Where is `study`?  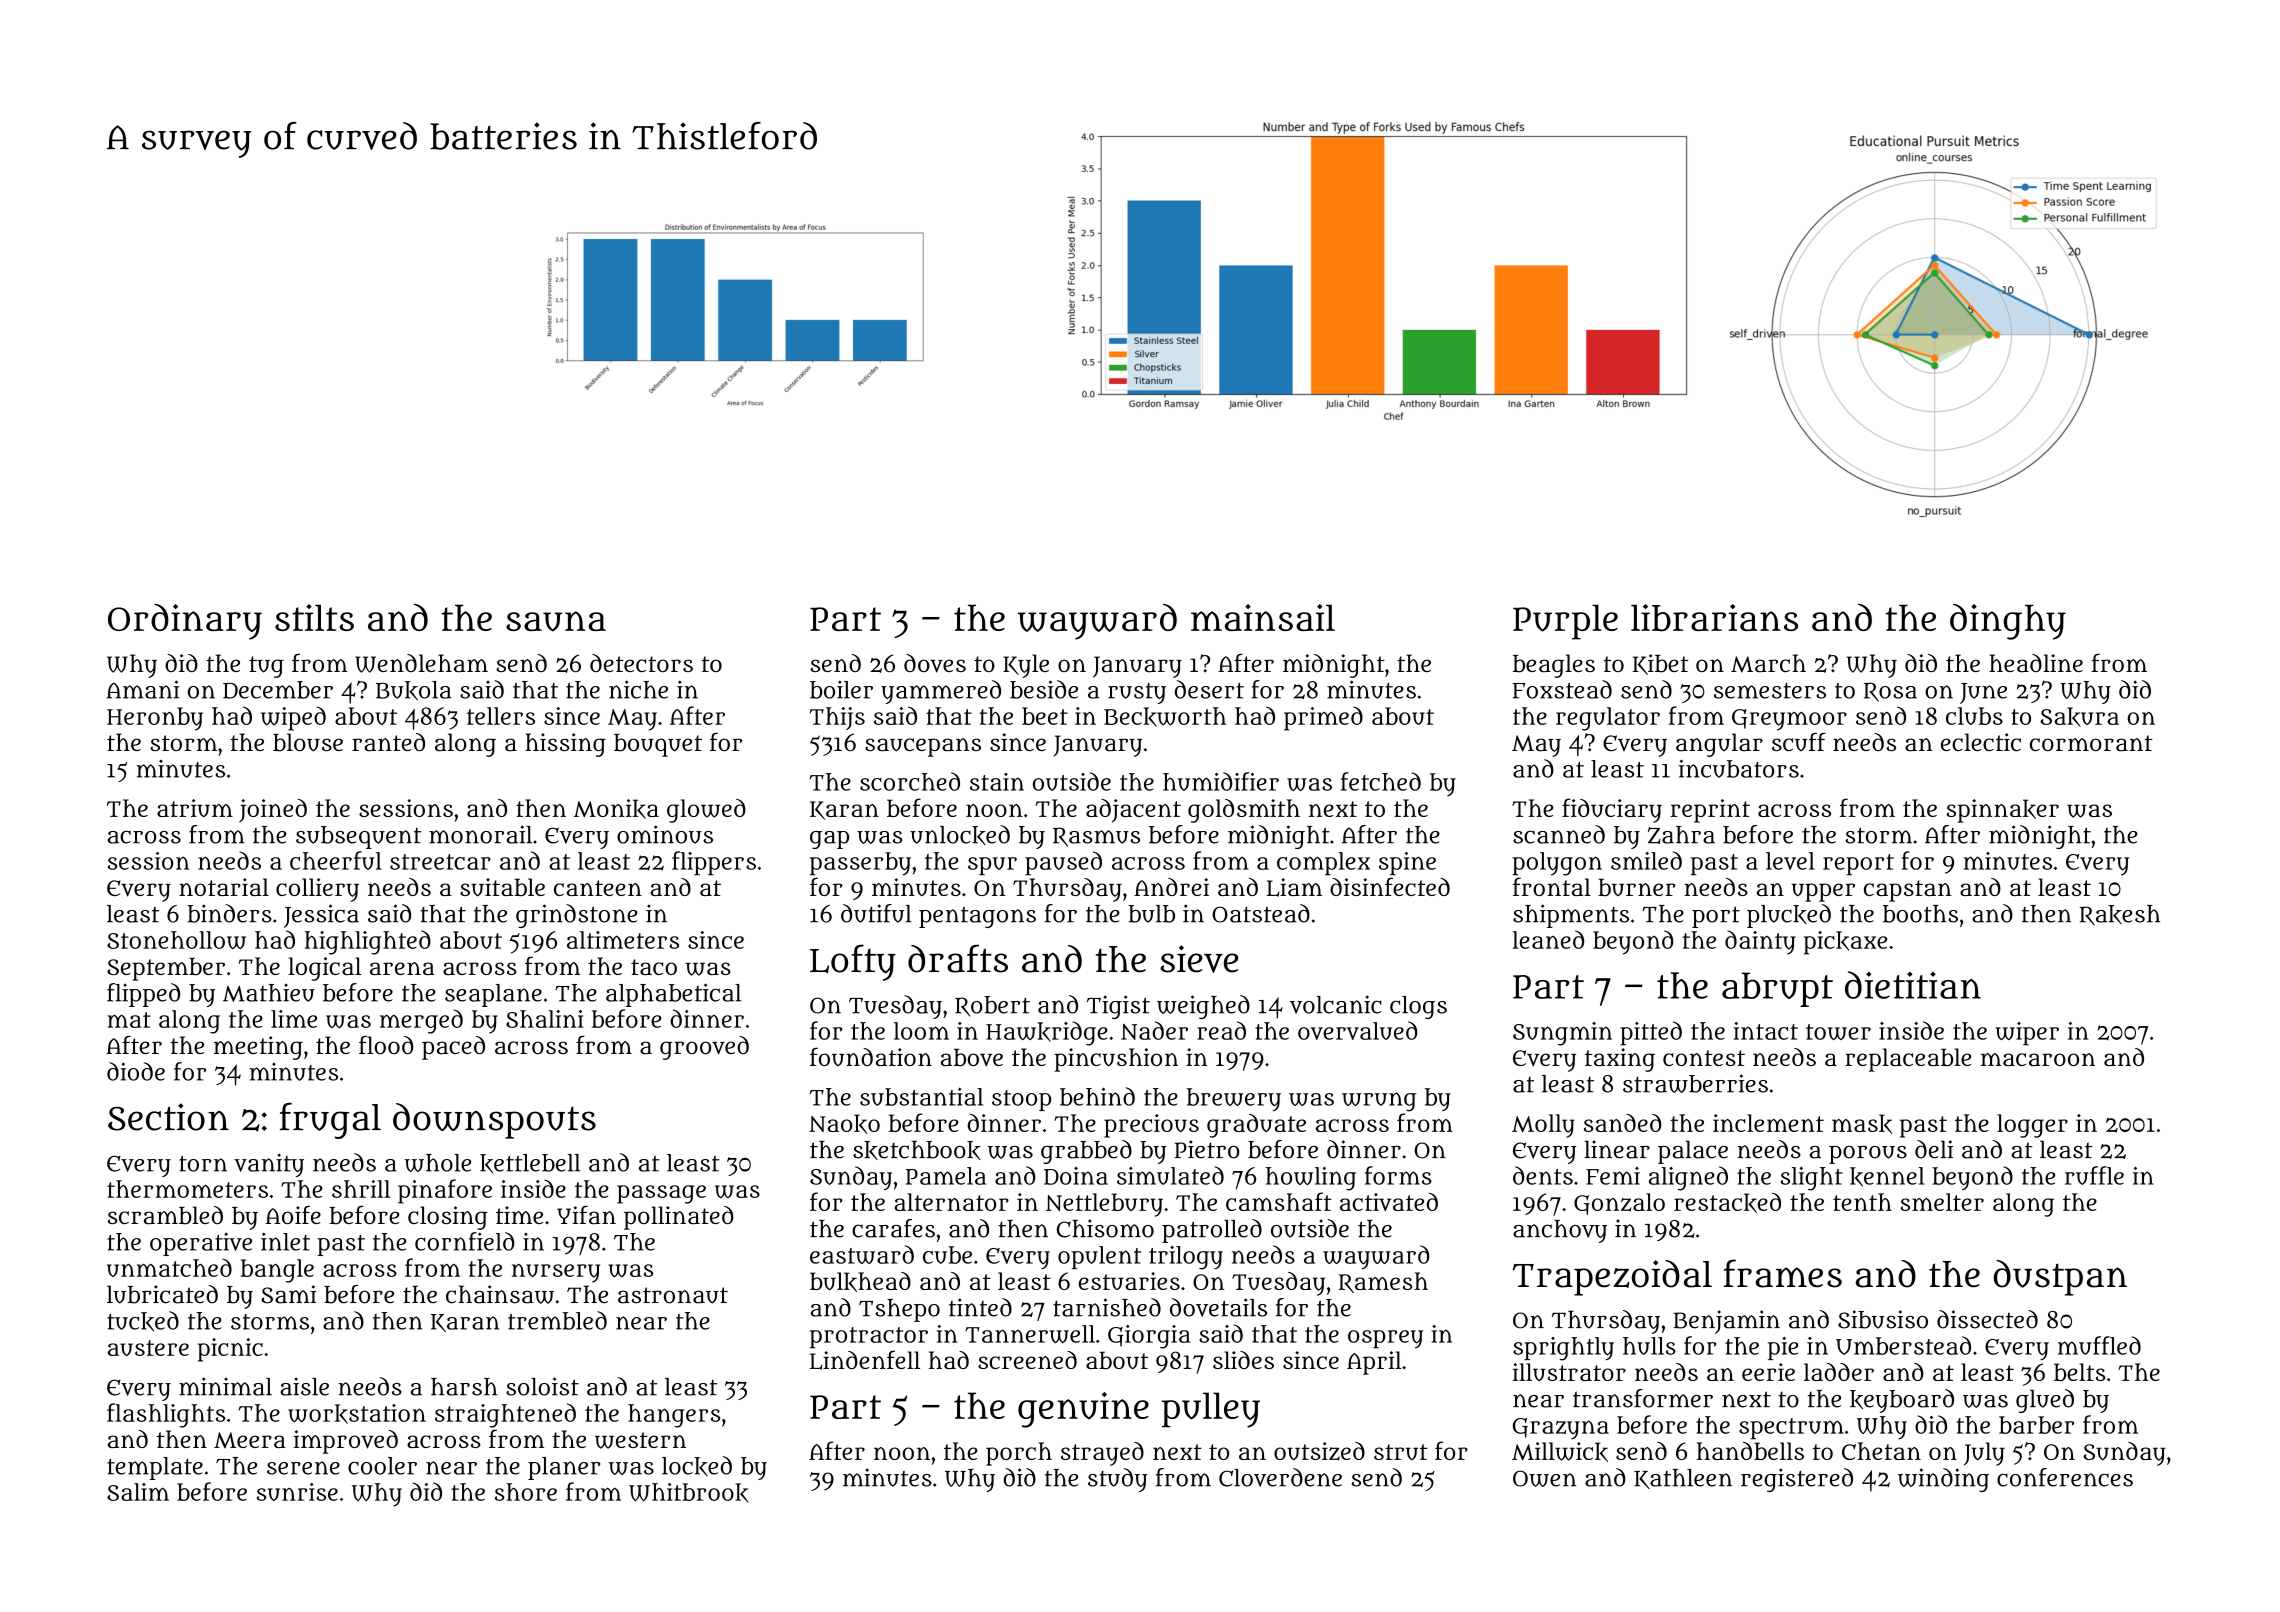 study is located at coordinates (1118, 1480).
